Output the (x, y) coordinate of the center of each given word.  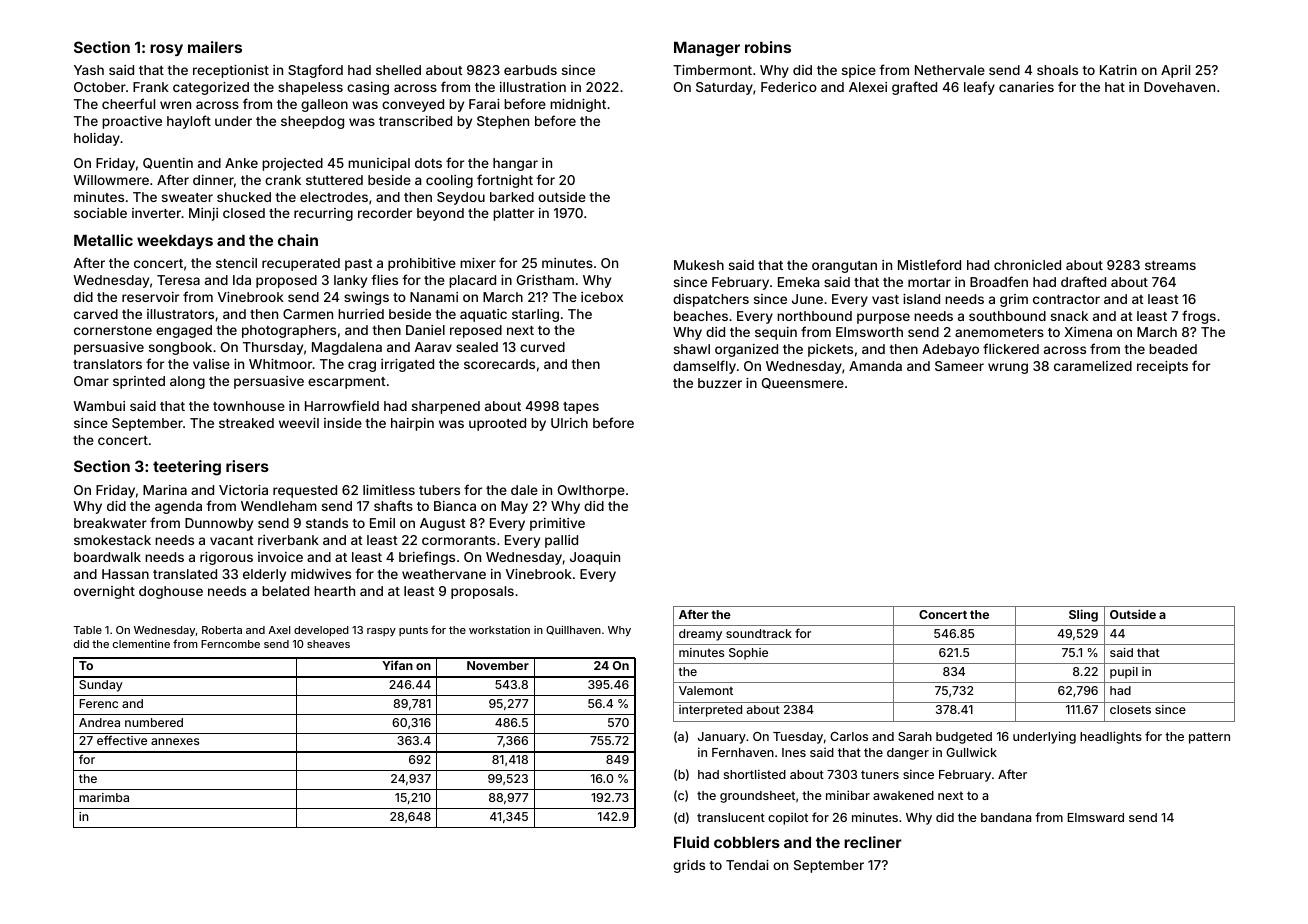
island (921, 299)
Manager (707, 49)
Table (87, 630)
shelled (398, 70)
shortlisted (755, 774)
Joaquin (595, 558)
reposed (476, 331)
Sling (1083, 615)
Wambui (99, 406)
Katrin (1118, 70)
